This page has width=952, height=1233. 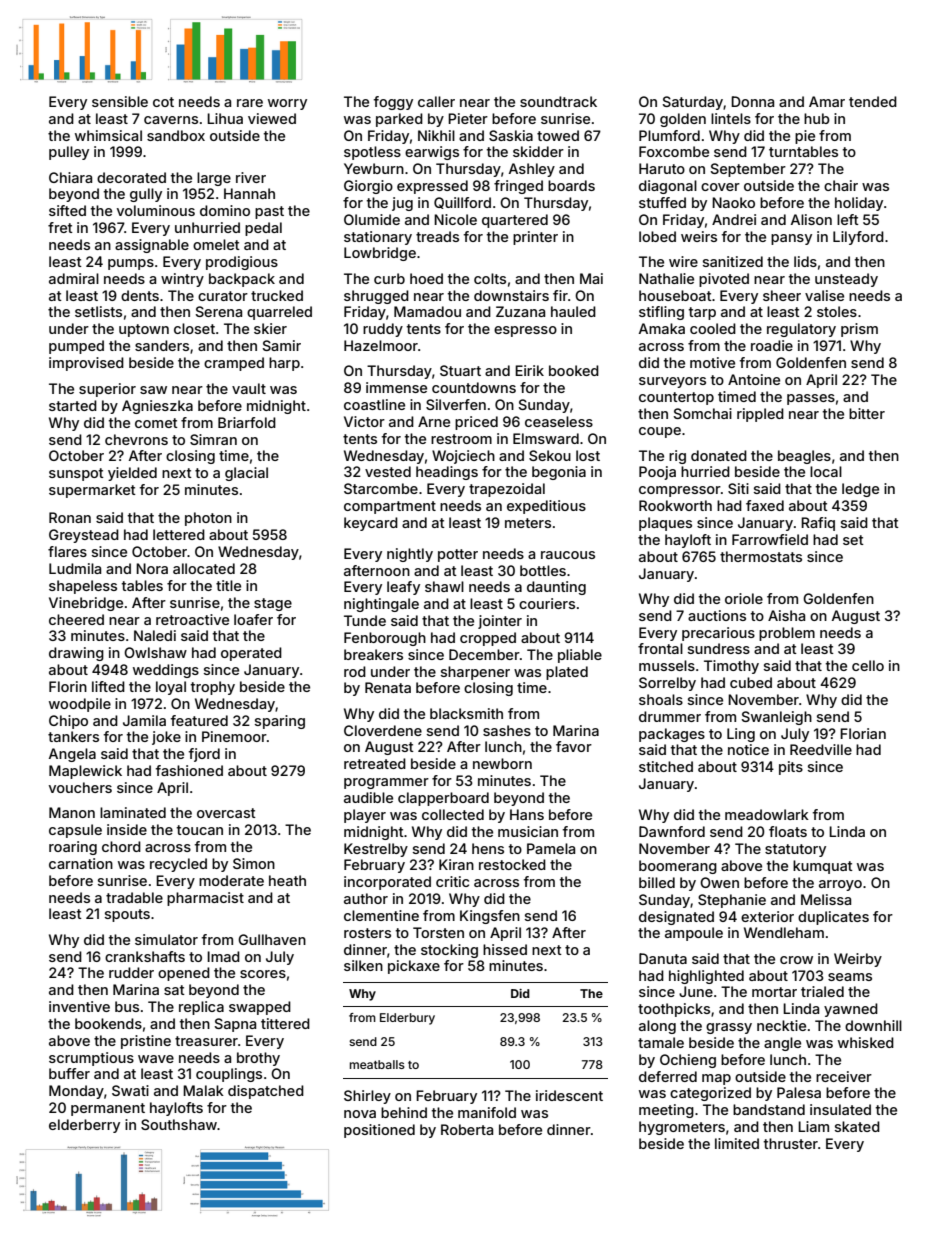 What do you see at coordinates (383, 330) in the page?
I see `ruddy` at bounding box center [383, 330].
